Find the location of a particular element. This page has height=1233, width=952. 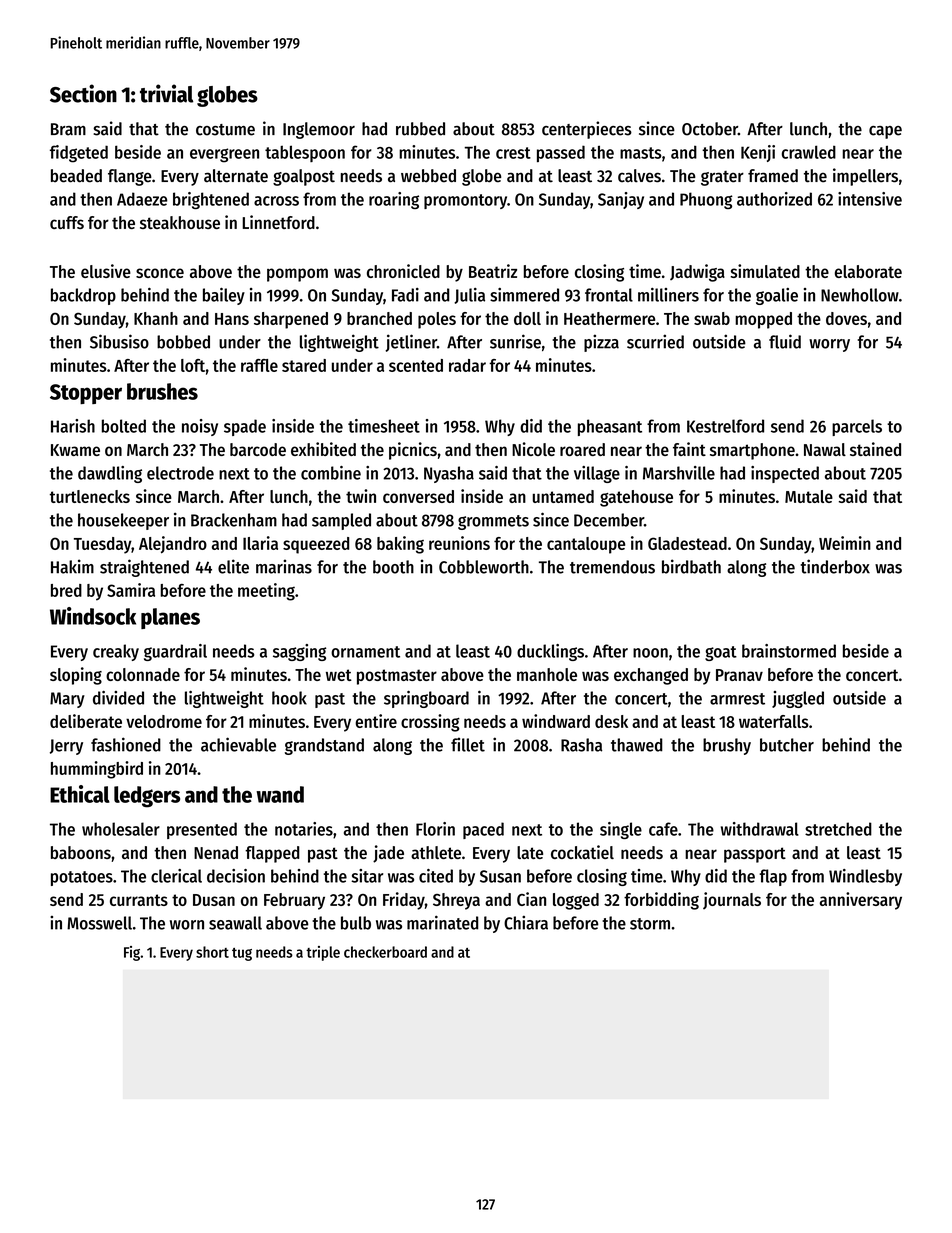

Chiara is located at coordinates (526, 923).
